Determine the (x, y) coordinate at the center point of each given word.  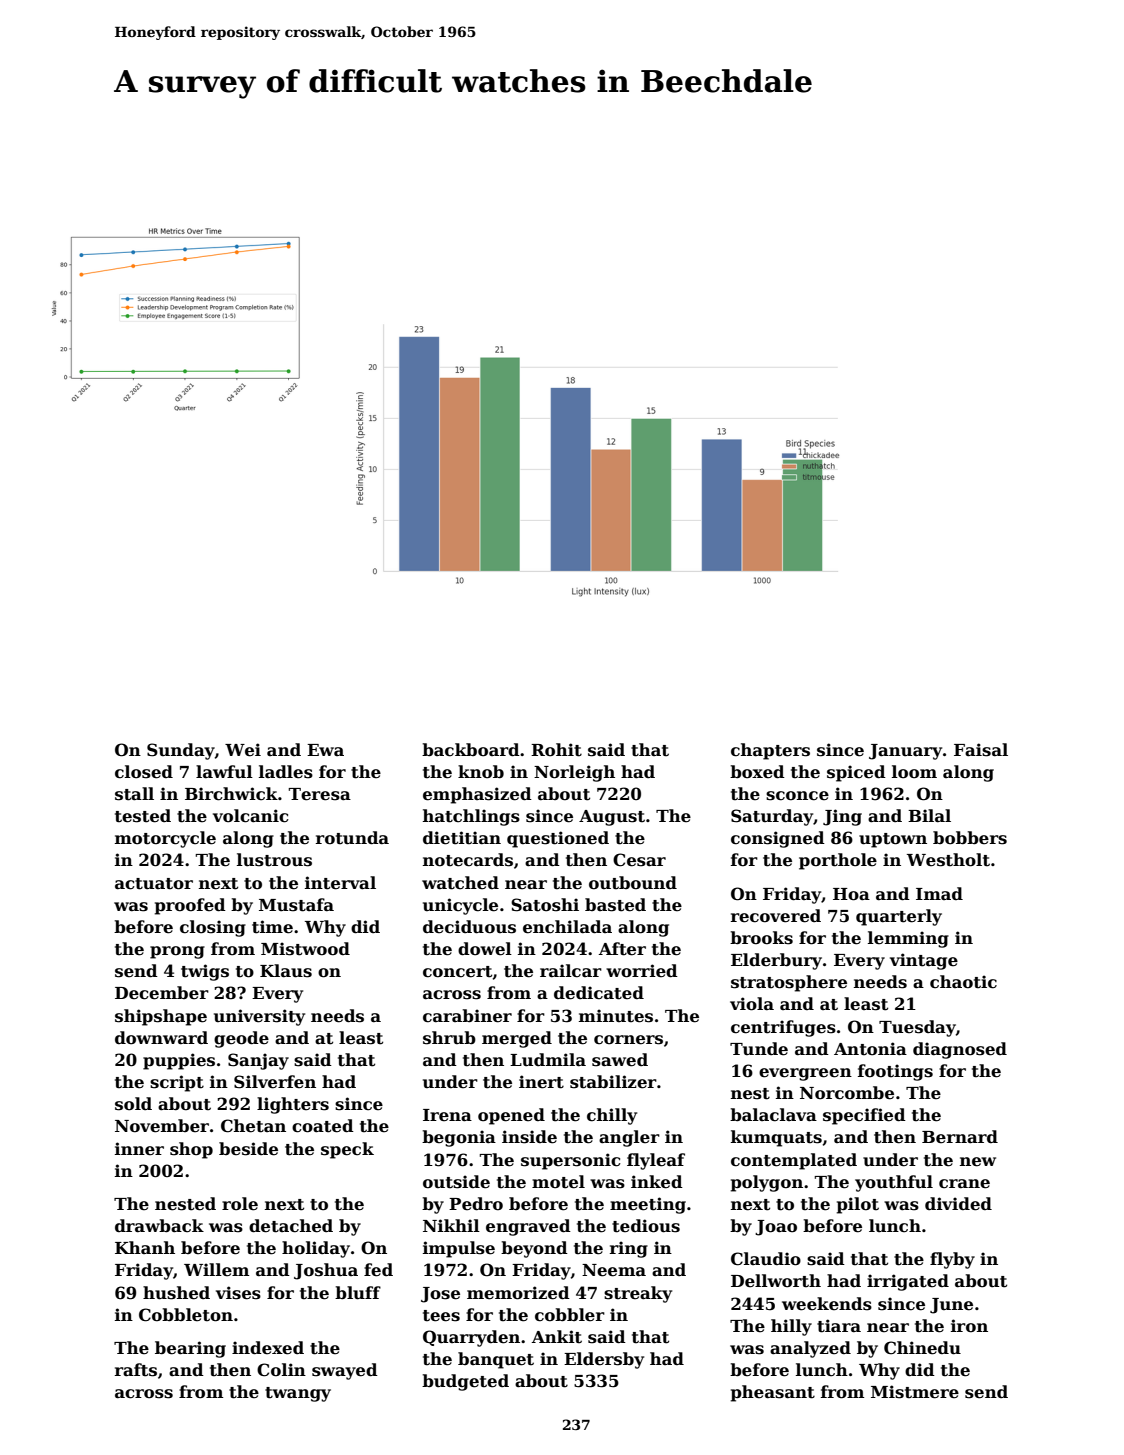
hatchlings (471, 817)
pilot (858, 1205)
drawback (159, 1226)
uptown (893, 840)
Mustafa (296, 905)
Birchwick (231, 794)
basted (615, 905)
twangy (298, 1394)
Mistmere (915, 1392)
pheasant (773, 1393)
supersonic (571, 1161)
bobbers (970, 838)
